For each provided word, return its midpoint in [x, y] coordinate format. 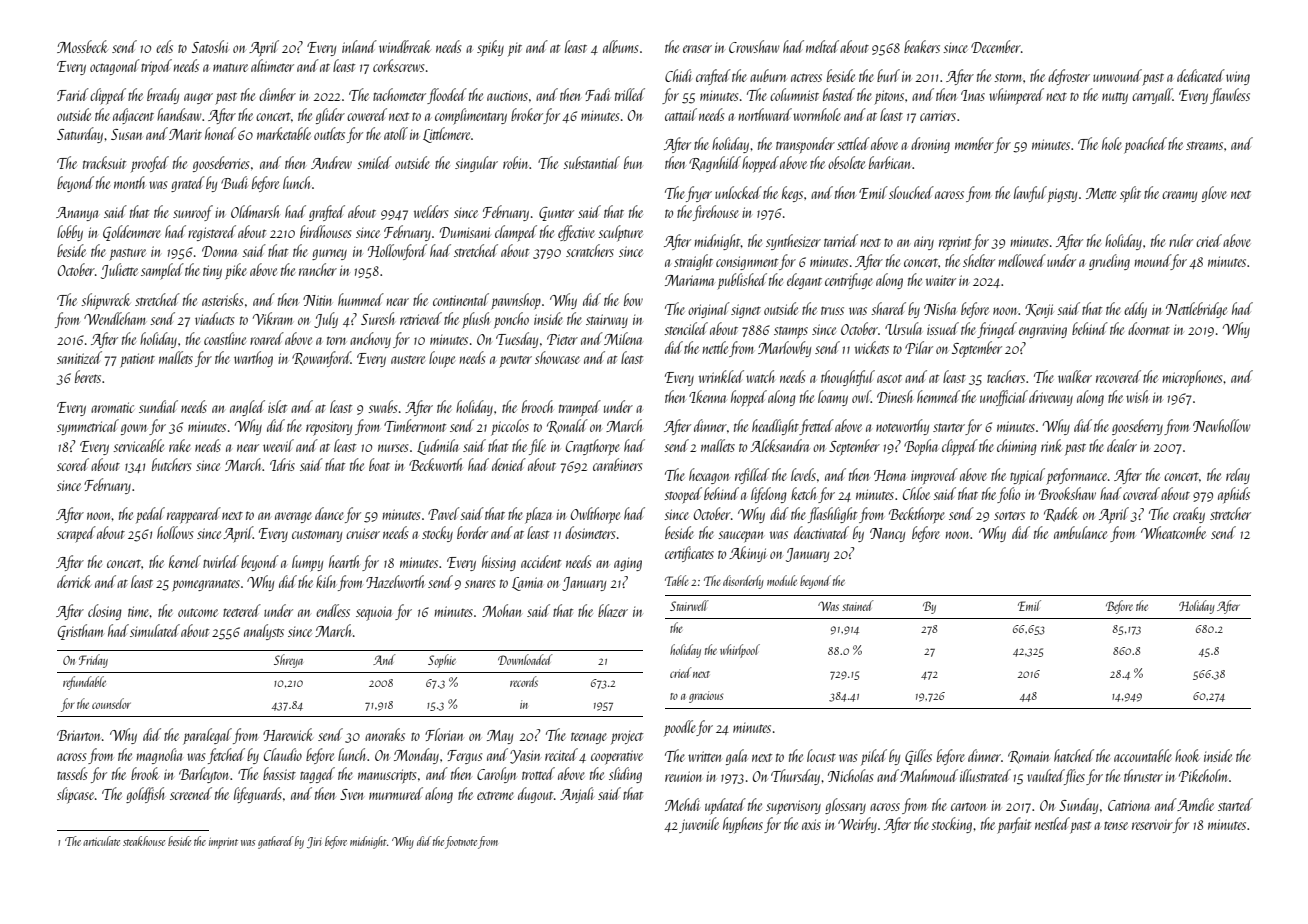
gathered [276, 842]
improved [934, 476]
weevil [278, 445]
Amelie [1195, 804]
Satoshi [210, 46]
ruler [1181, 240]
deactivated [821, 532]
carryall [1152, 96]
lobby [70, 233]
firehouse [716, 213]
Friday [93, 661]
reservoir [1152, 824]
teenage [589, 738]
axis [811, 824]
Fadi [597, 94]
